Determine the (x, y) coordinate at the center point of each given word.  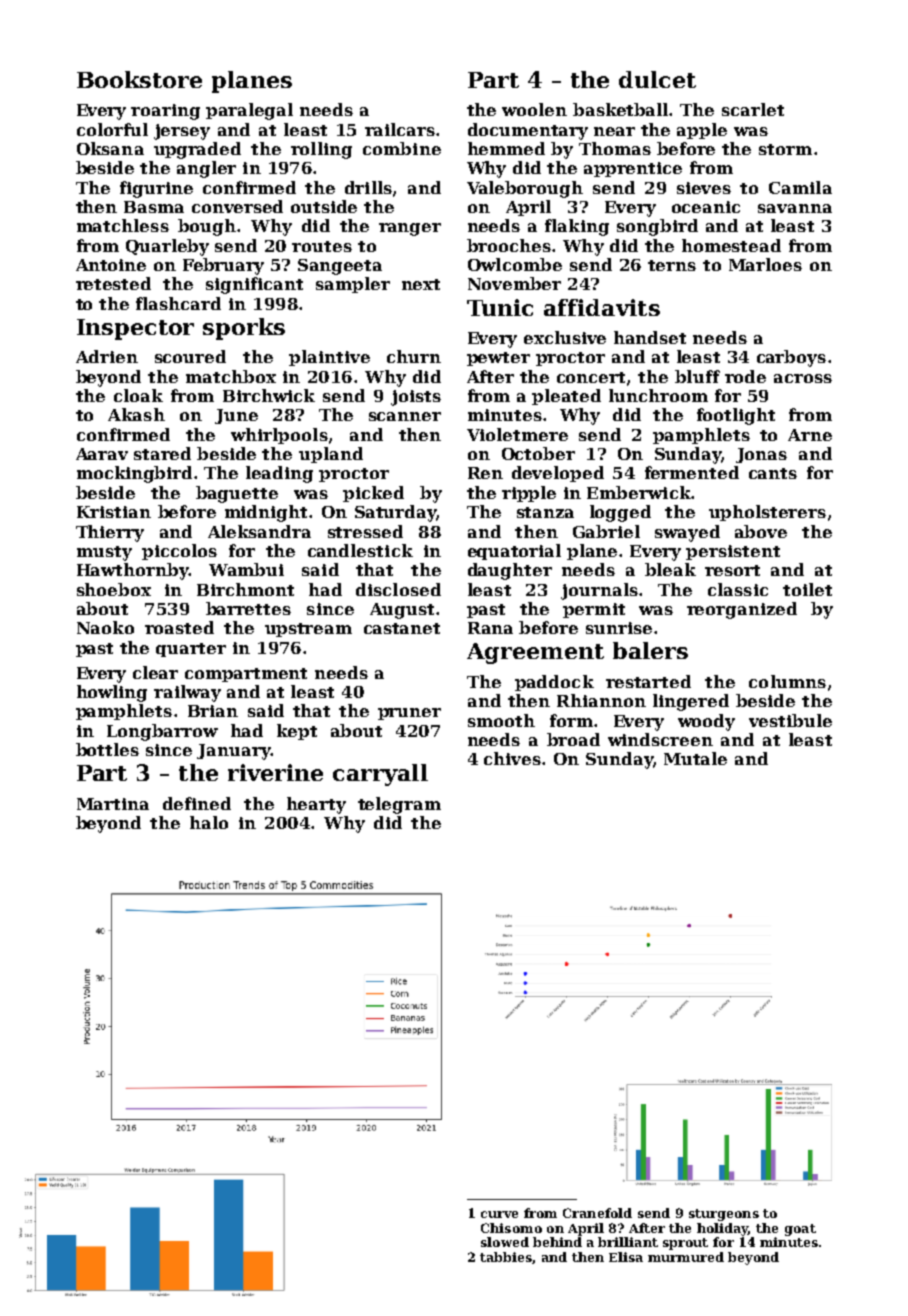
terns (672, 265)
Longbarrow (162, 732)
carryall (380, 775)
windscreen (660, 739)
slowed (505, 1242)
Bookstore (139, 79)
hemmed (506, 148)
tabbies (506, 1257)
